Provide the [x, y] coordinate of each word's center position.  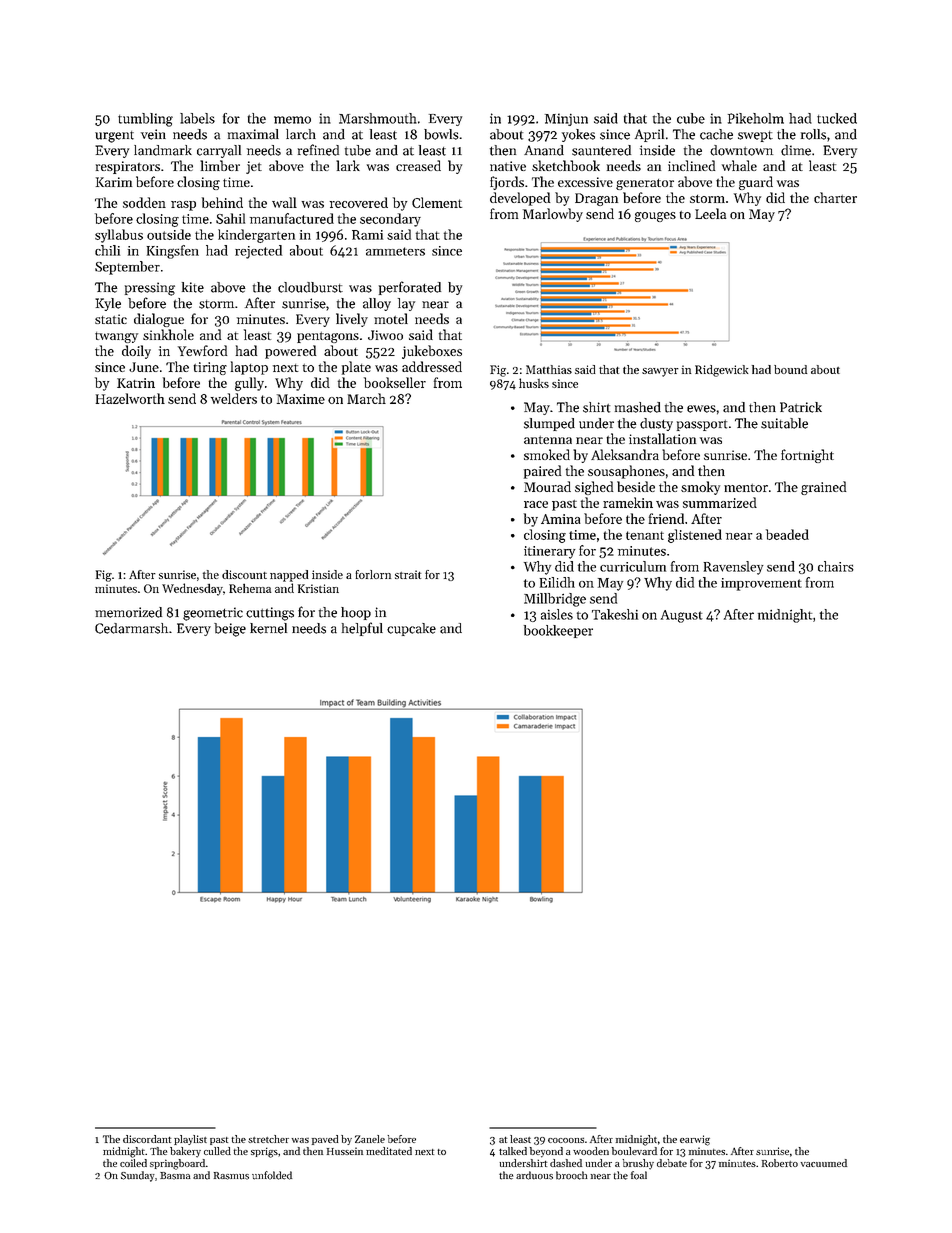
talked [513, 1151]
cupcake [411, 629]
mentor [746, 488]
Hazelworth [130, 398]
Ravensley [734, 568]
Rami [367, 235]
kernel [268, 628]
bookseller [395, 382]
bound [790, 369]
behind [222, 202]
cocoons [566, 1140]
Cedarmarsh [131, 628]
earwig [695, 1140]
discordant [147, 1139]
